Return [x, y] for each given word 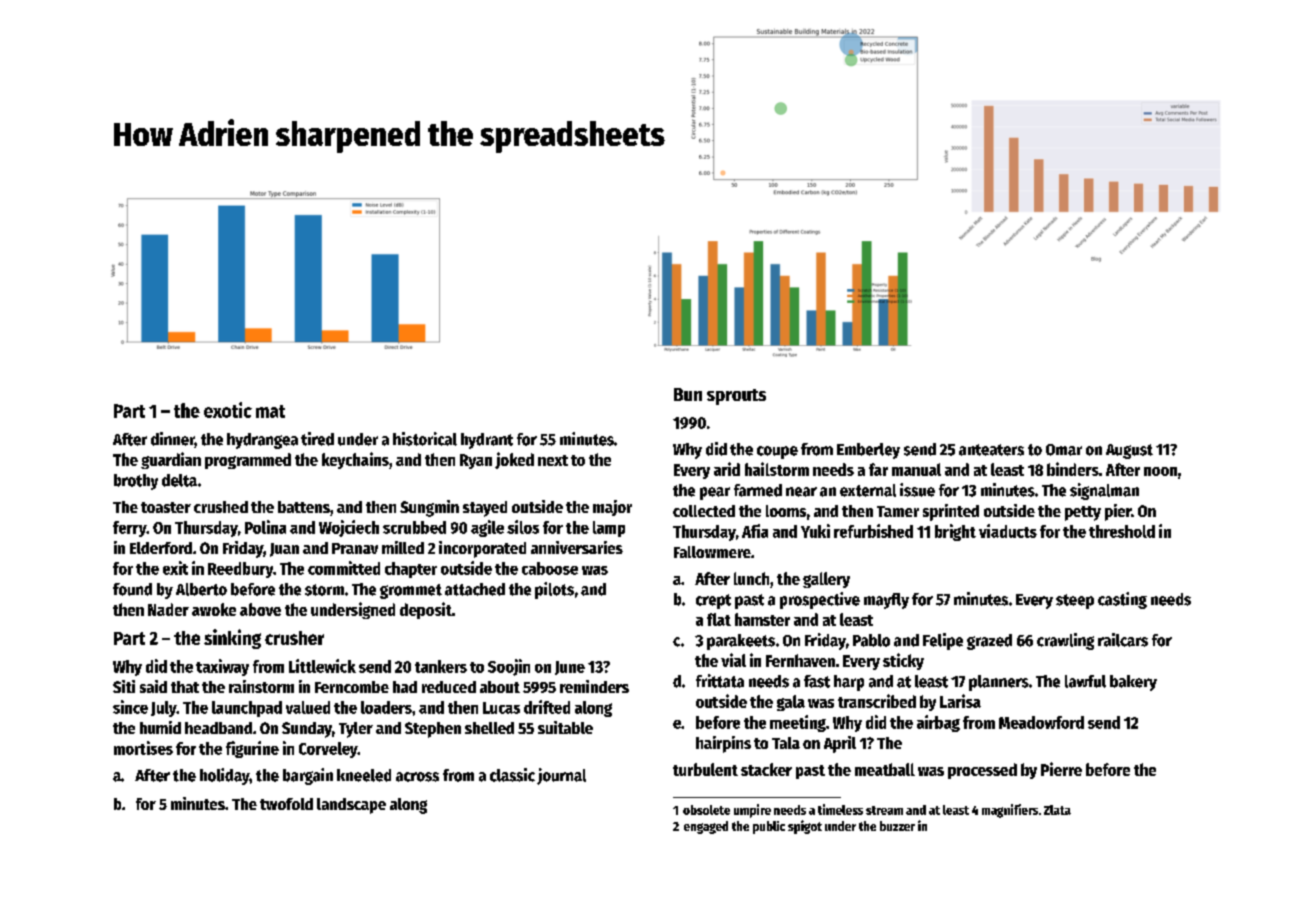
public [769, 827]
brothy [136, 482]
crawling [1065, 641]
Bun [688, 394]
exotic [228, 410]
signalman [1104, 491]
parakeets [741, 642]
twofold [286, 804]
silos [523, 527]
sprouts [736, 397]
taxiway [222, 667]
